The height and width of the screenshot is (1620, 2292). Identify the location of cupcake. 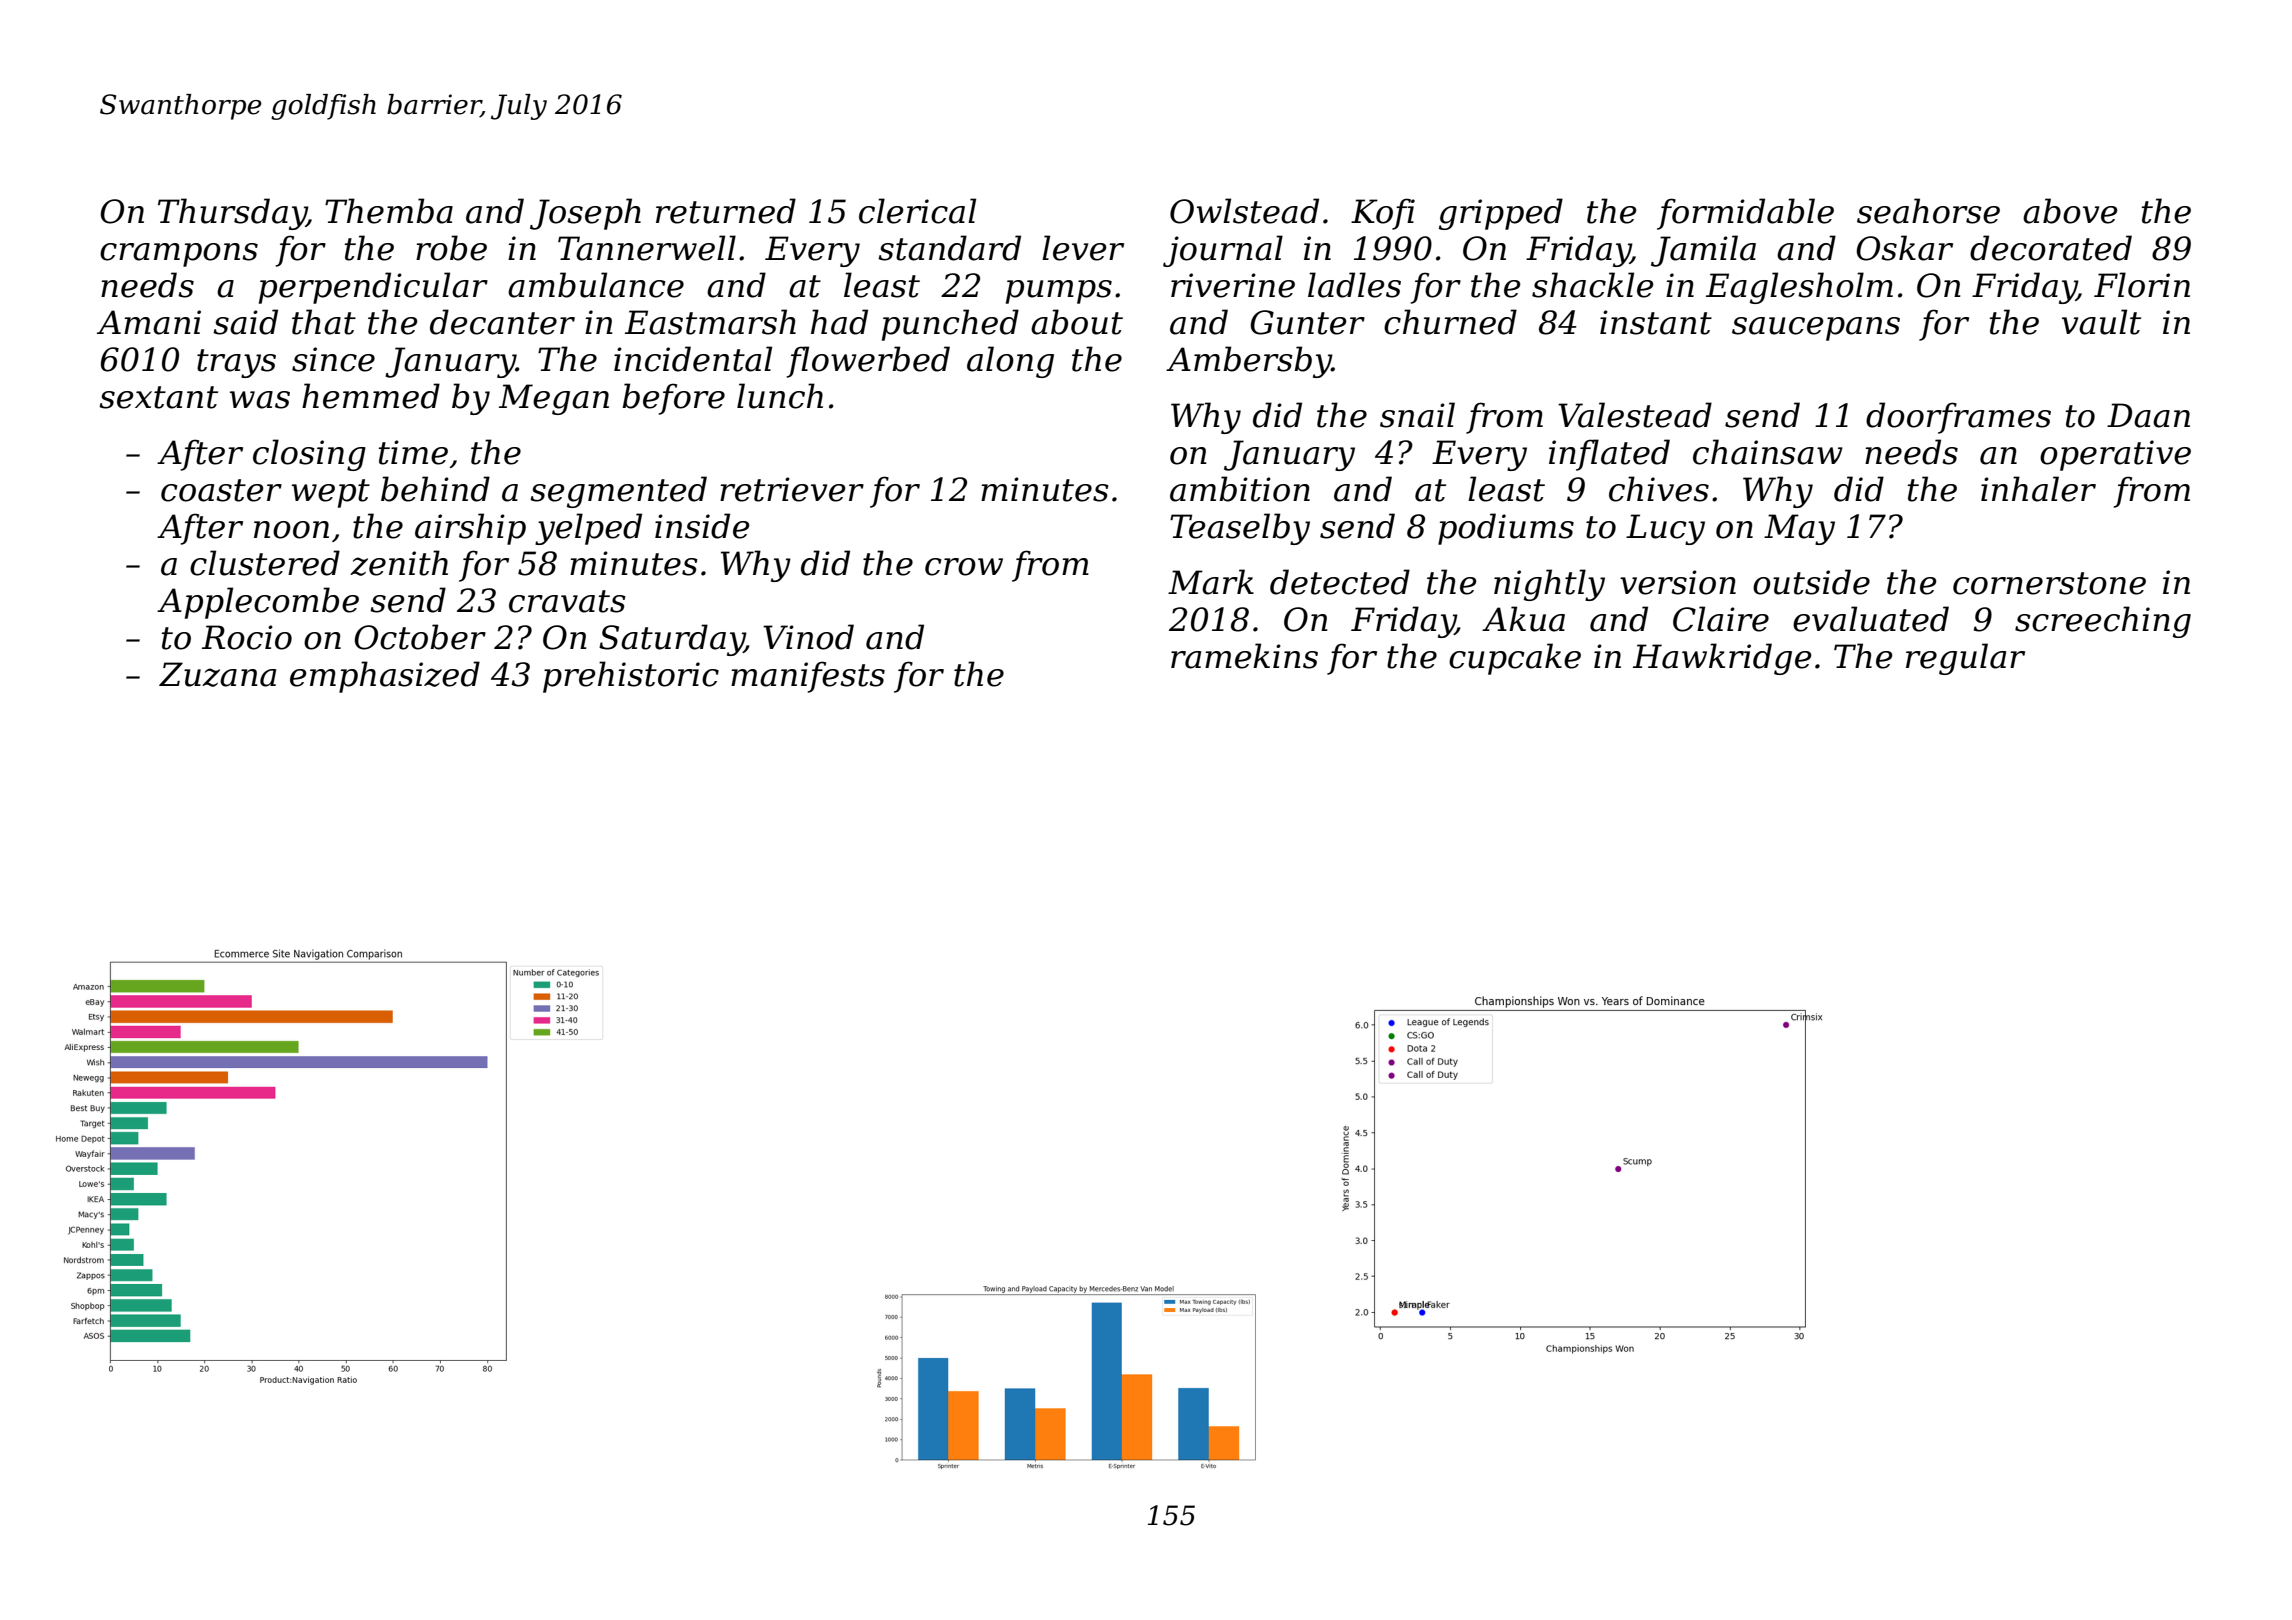
(1515, 659).
